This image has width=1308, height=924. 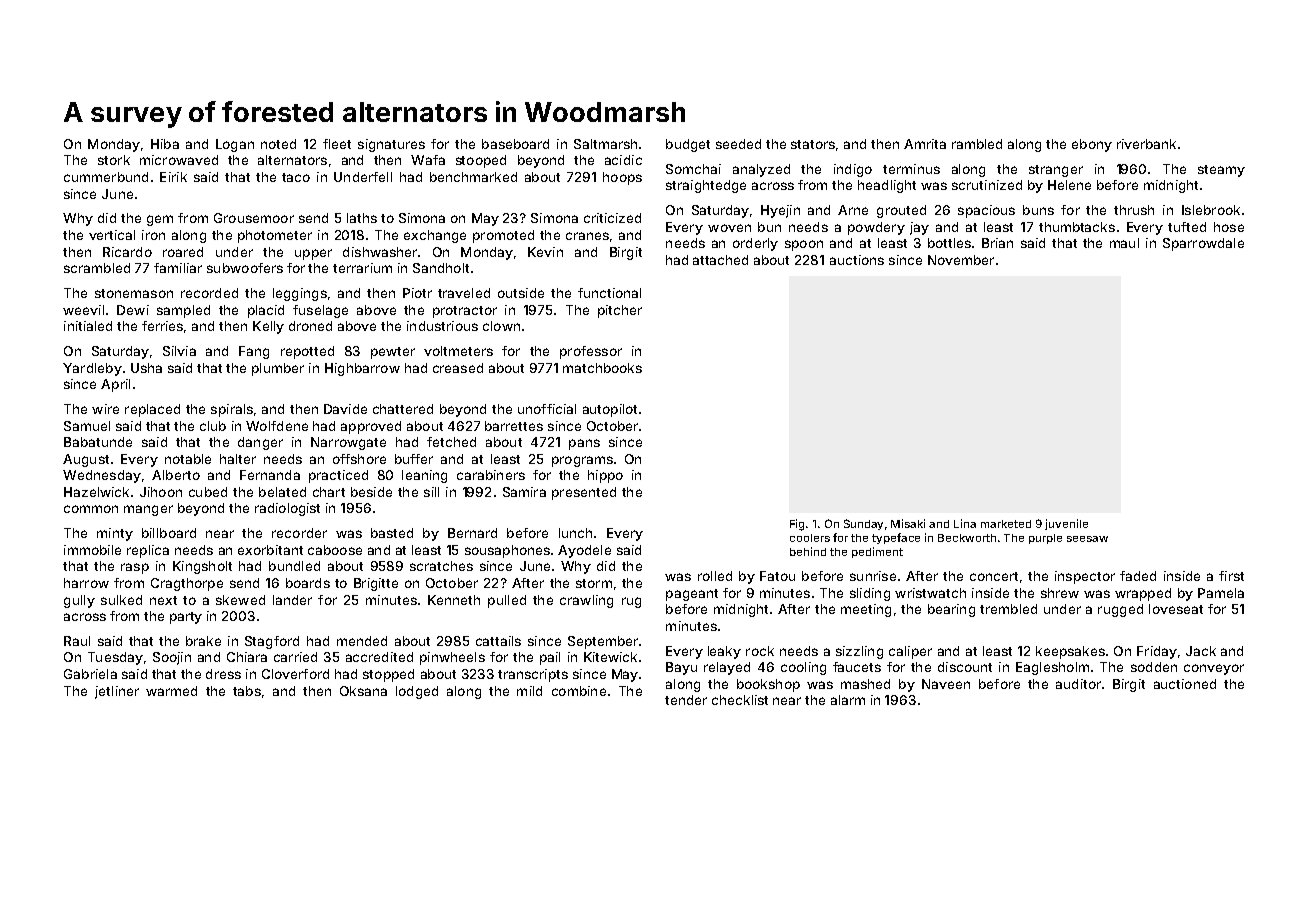 What do you see at coordinates (715, 576) in the image?
I see `rolled` at bounding box center [715, 576].
